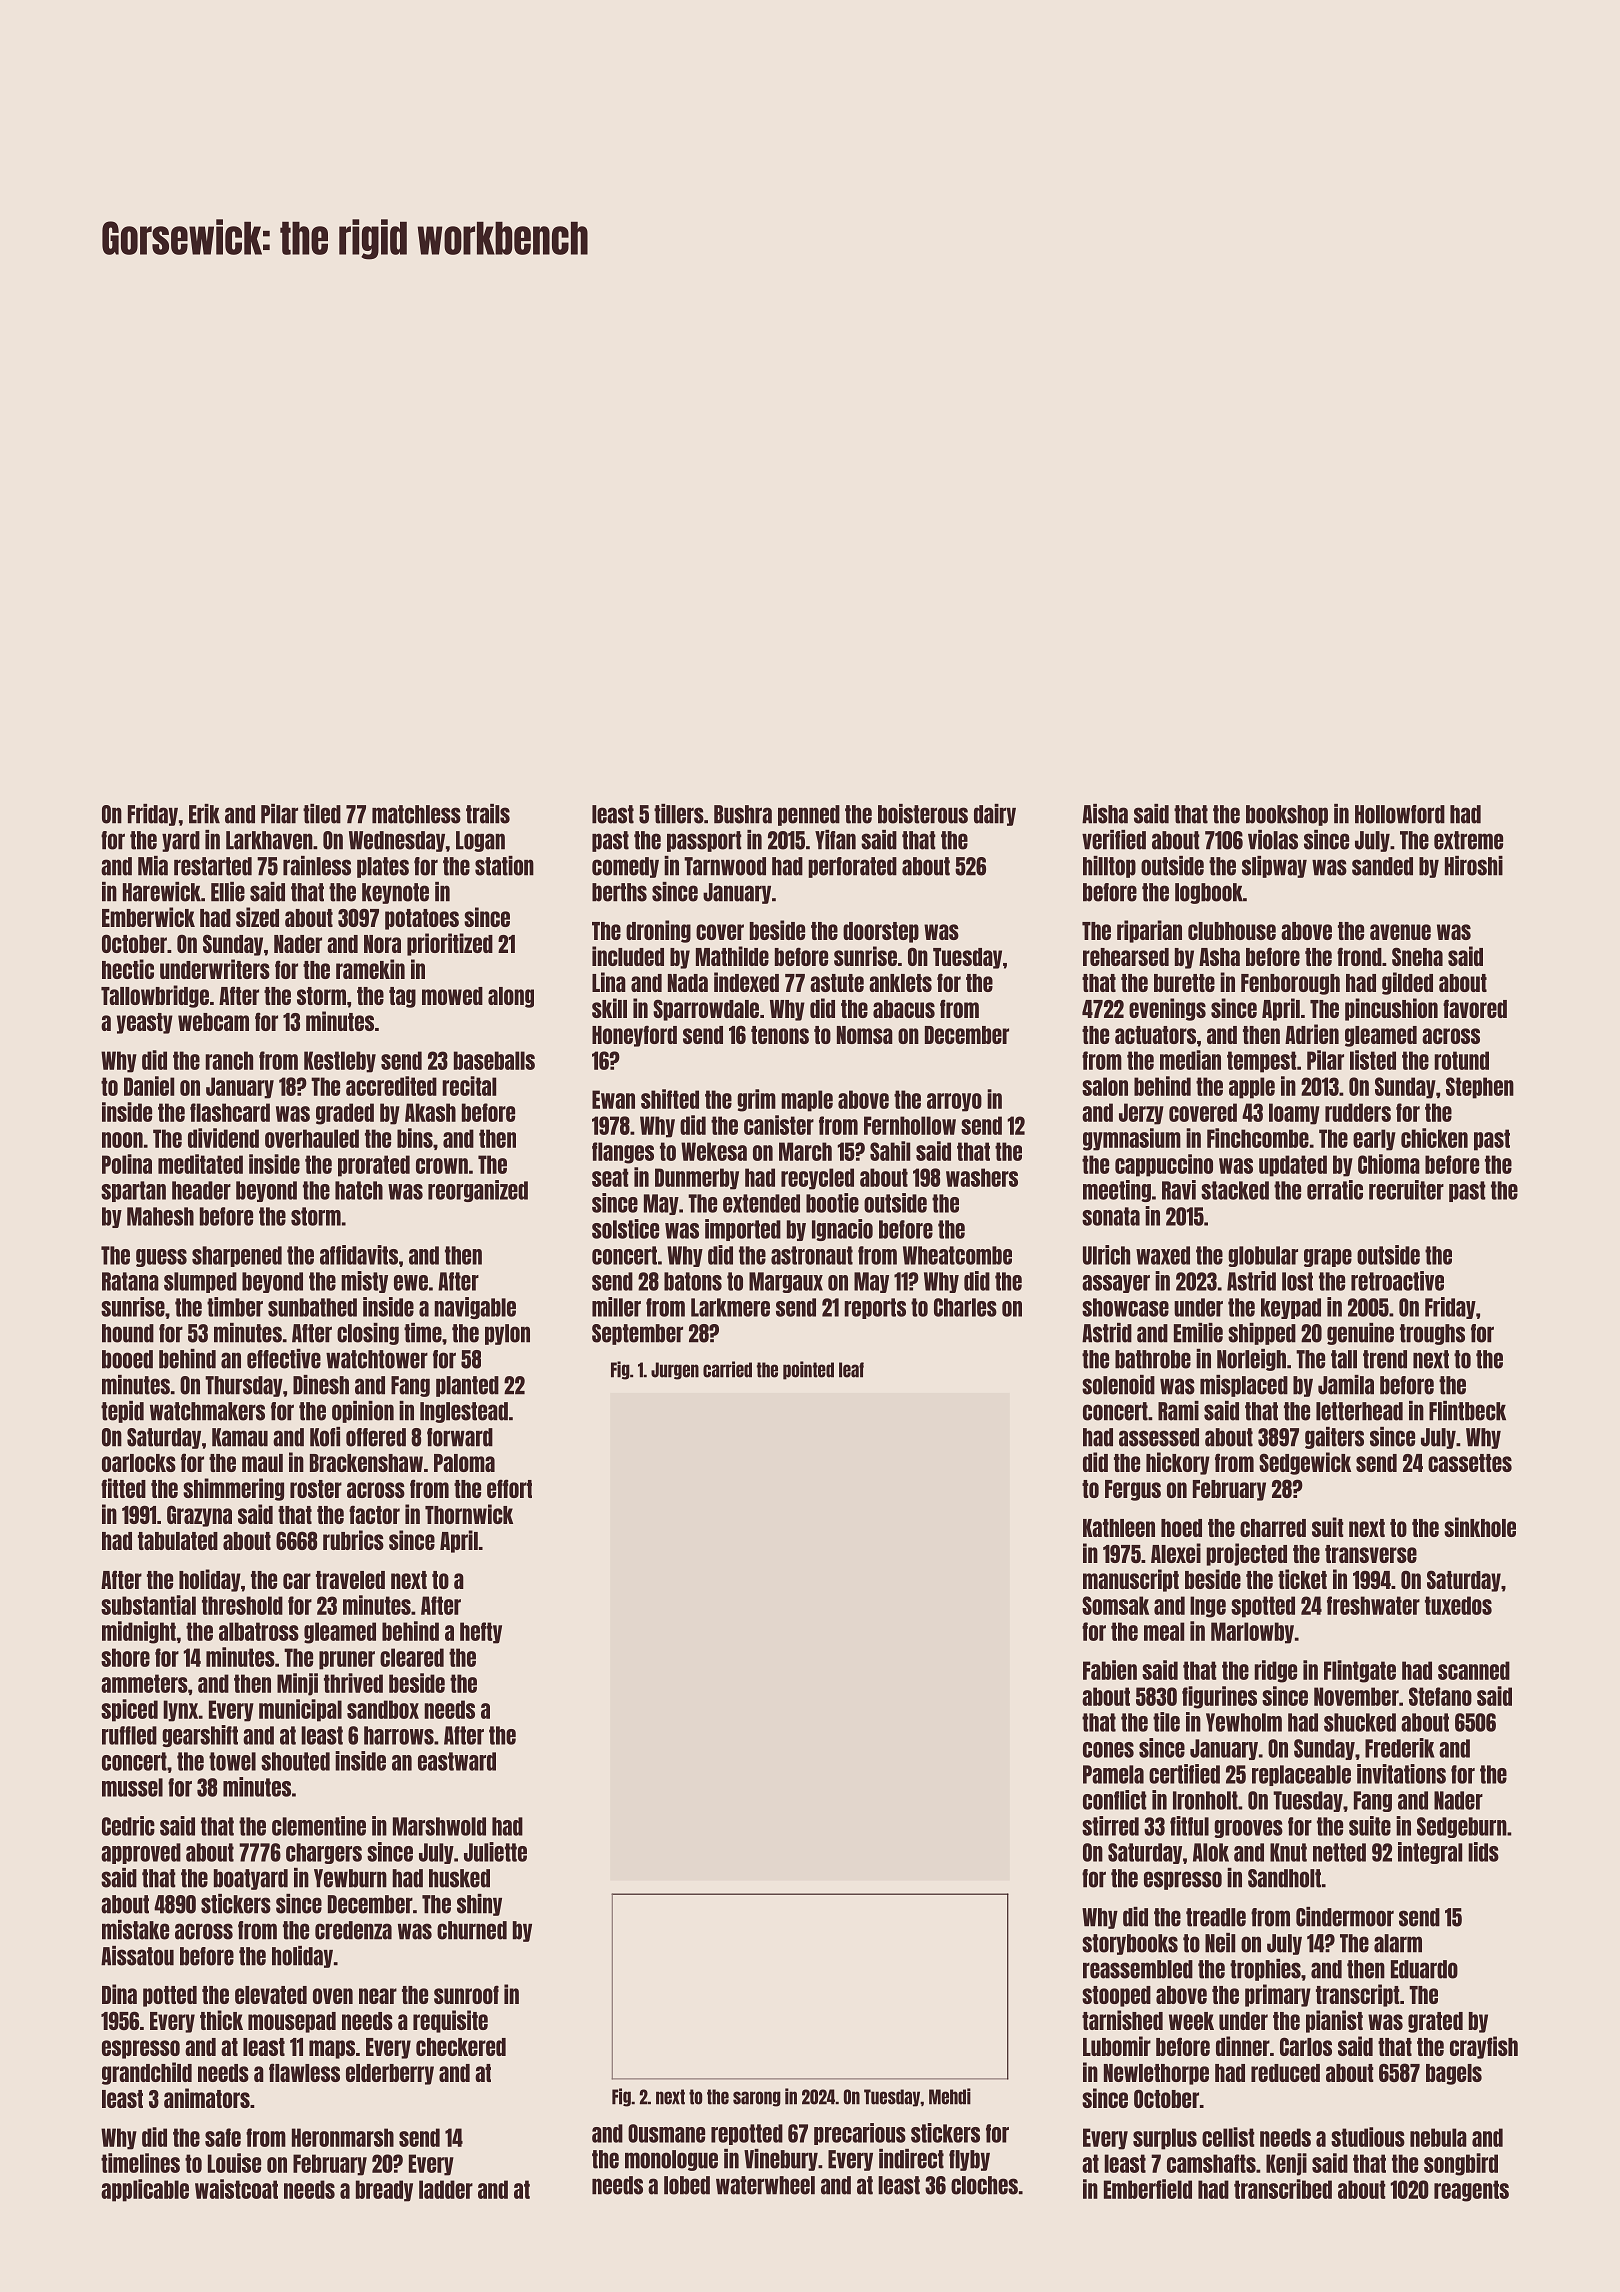  Describe the element at coordinates (1118, 1385) in the page. I see `solenoid` at that location.
